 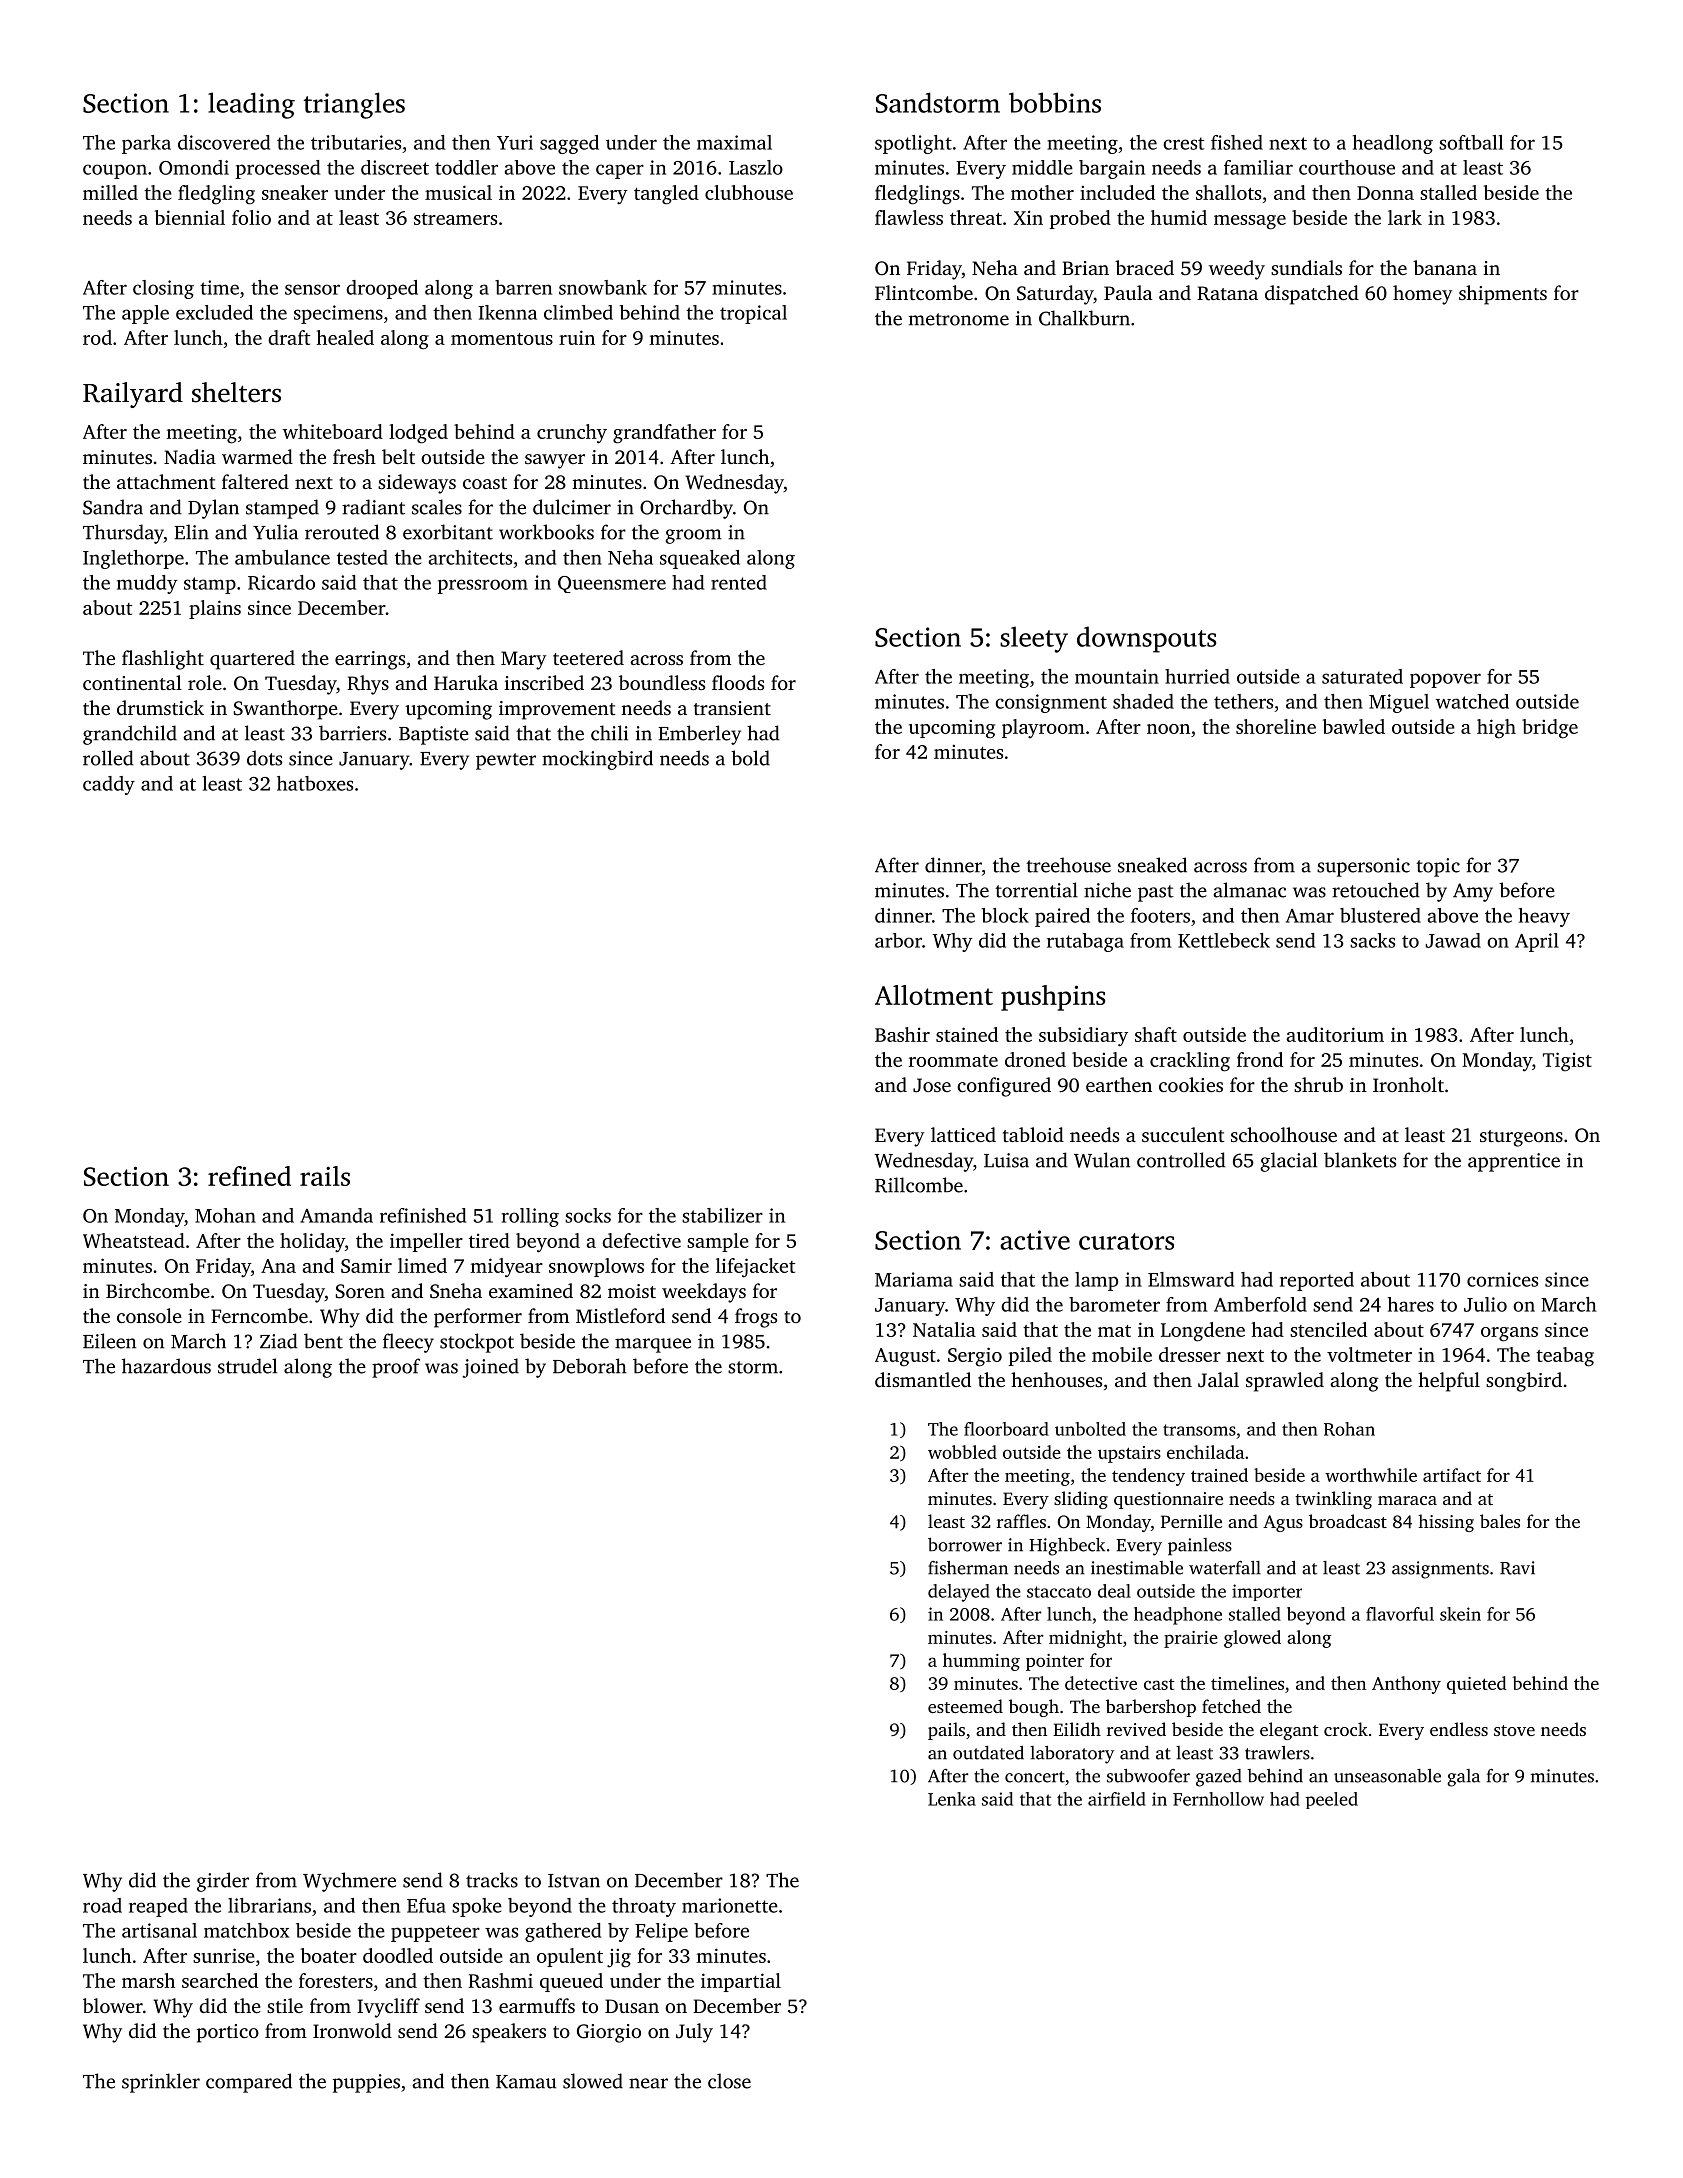 What do you see at coordinates (739, 582) in the screenshot?
I see `rented` at bounding box center [739, 582].
